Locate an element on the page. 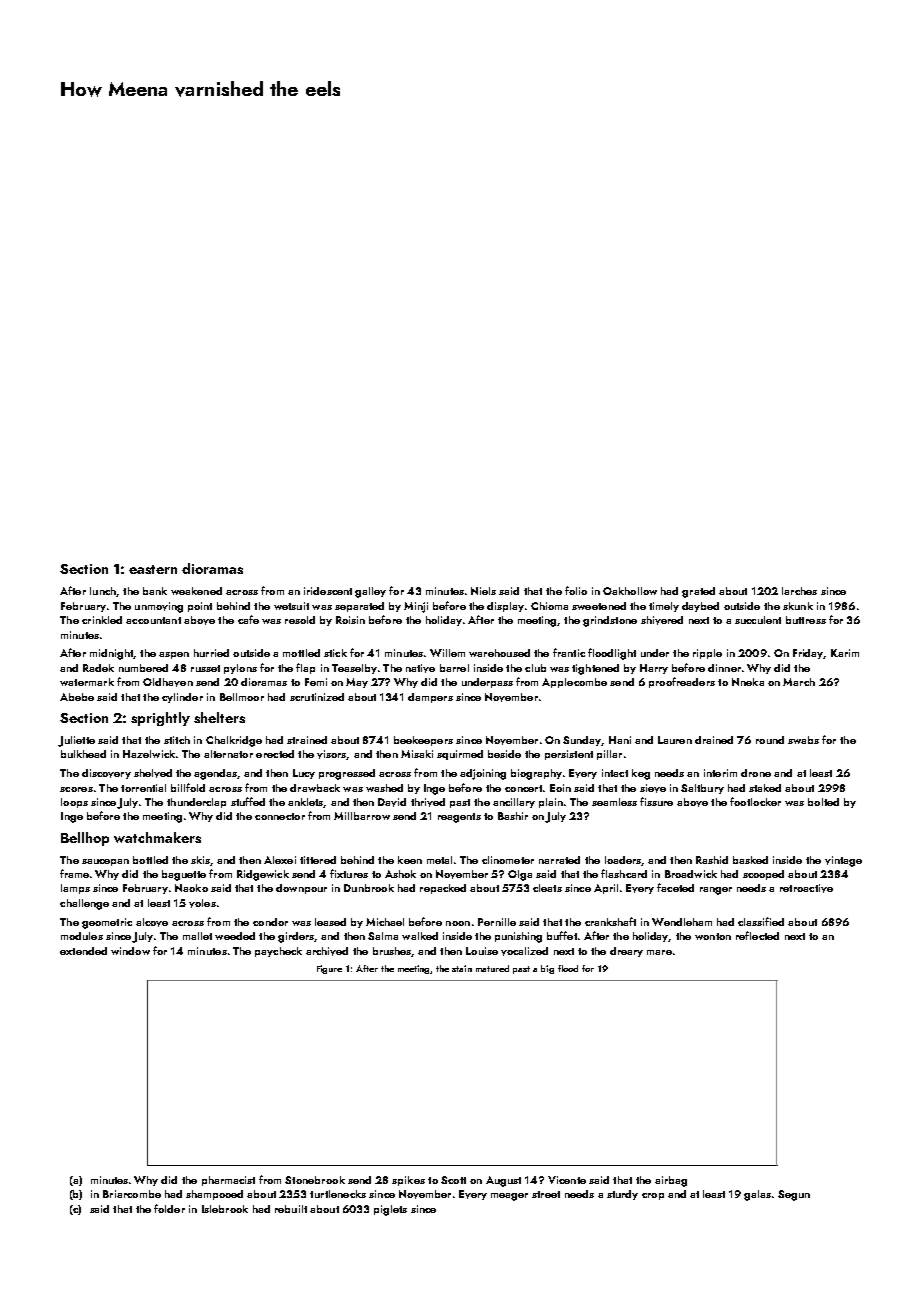  loaders is located at coordinates (623, 860).
